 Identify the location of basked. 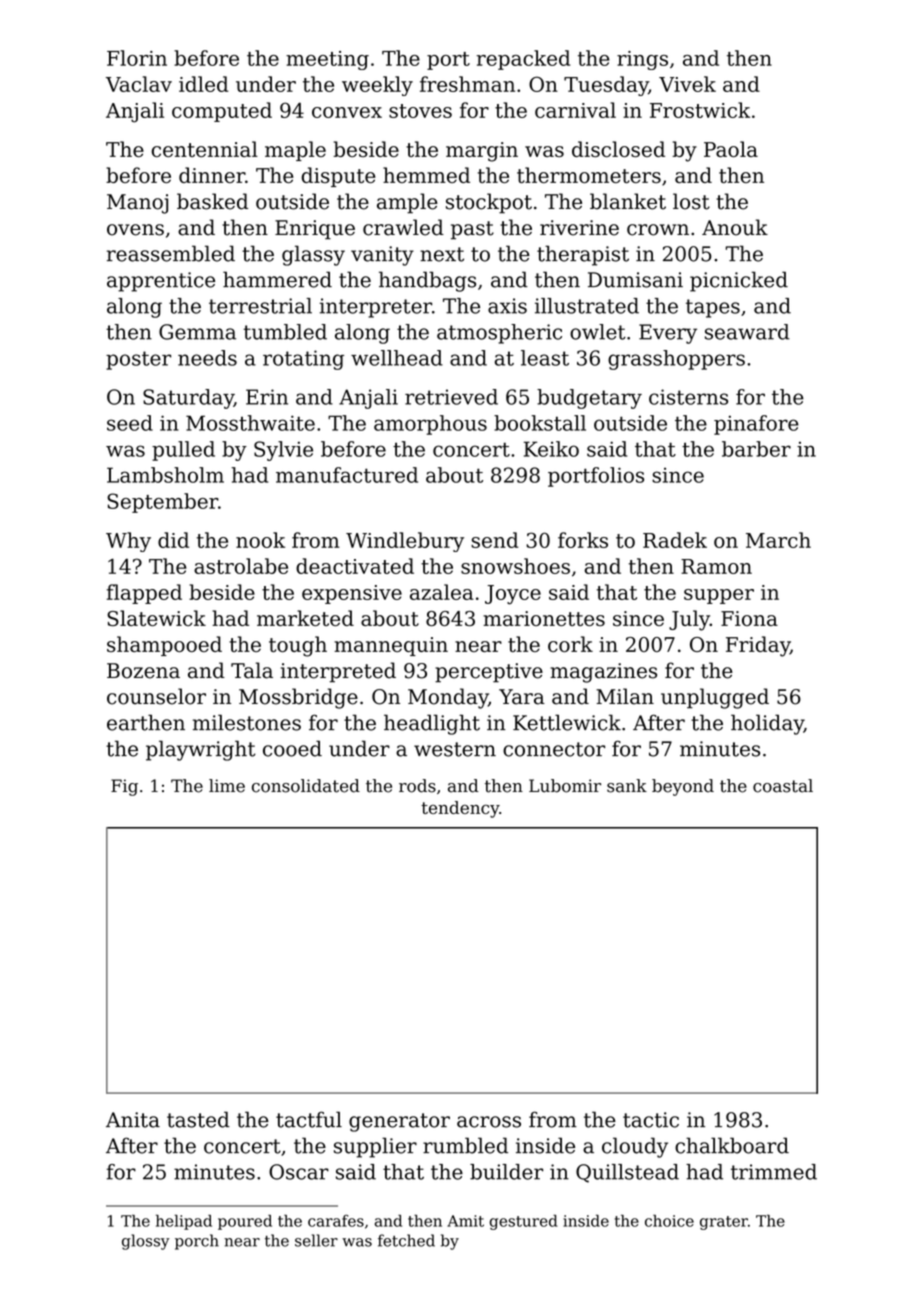
(212, 201).
